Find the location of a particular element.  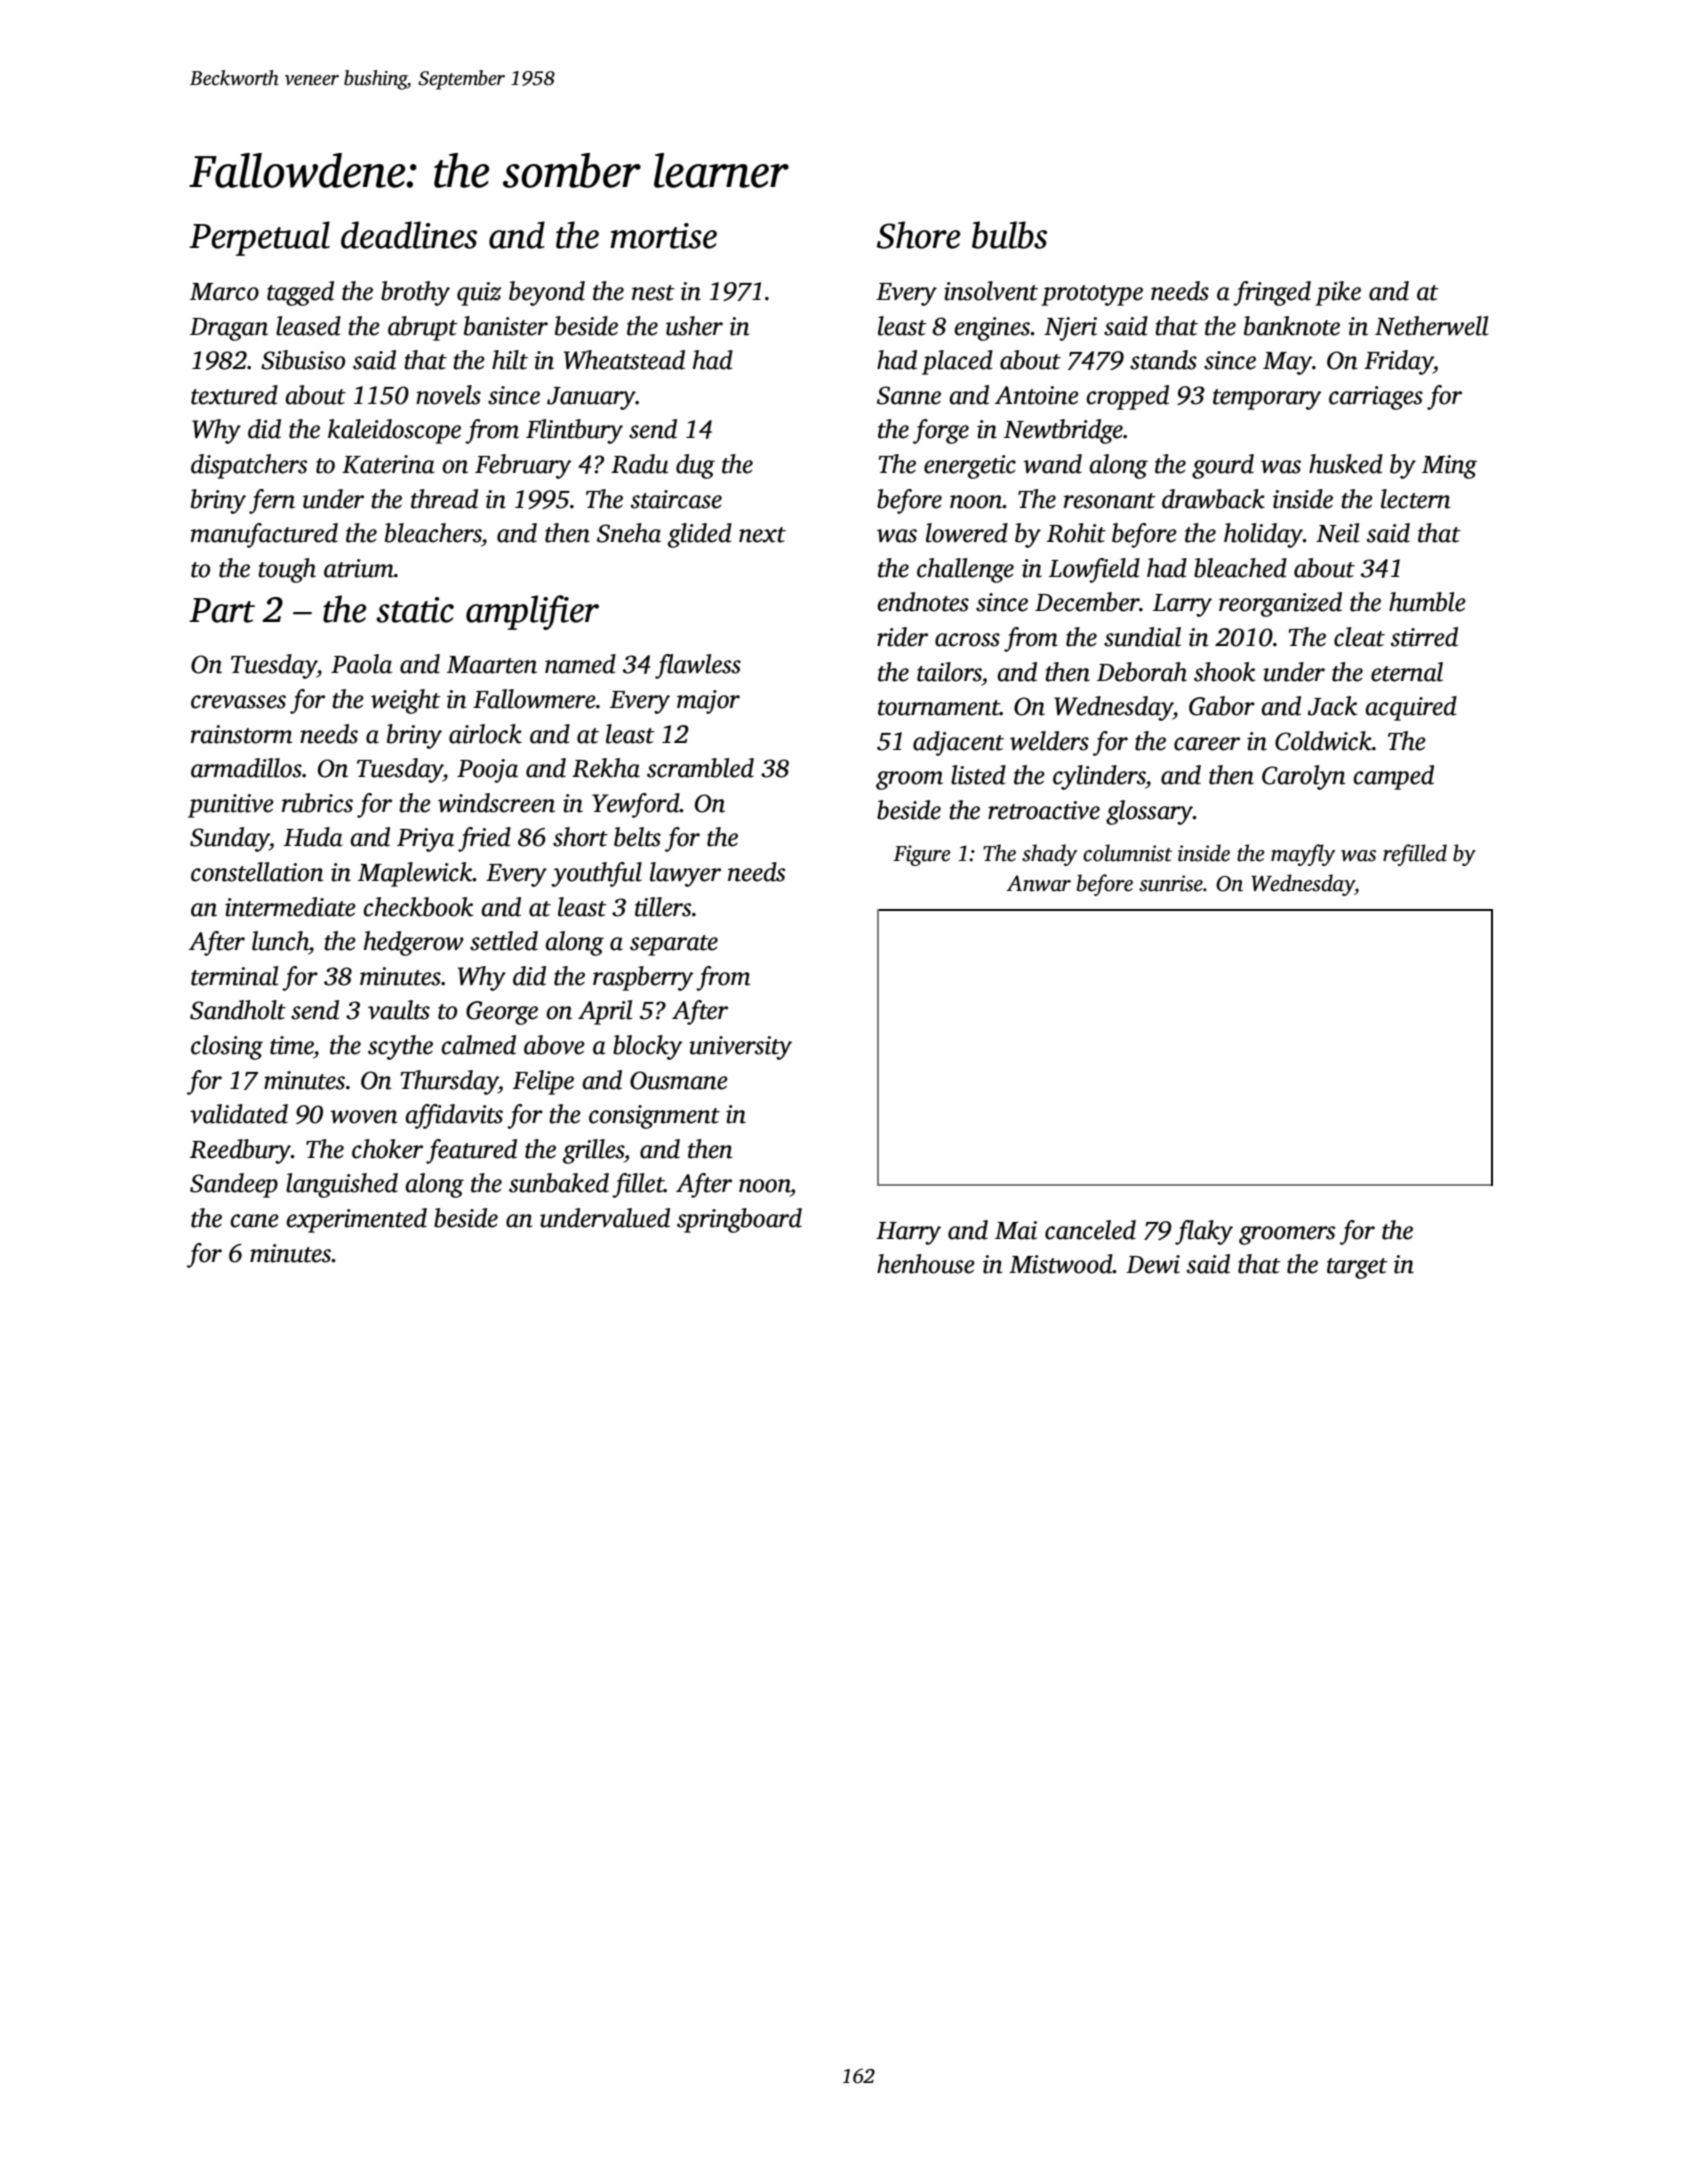

deadlines is located at coordinates (409, 235).
